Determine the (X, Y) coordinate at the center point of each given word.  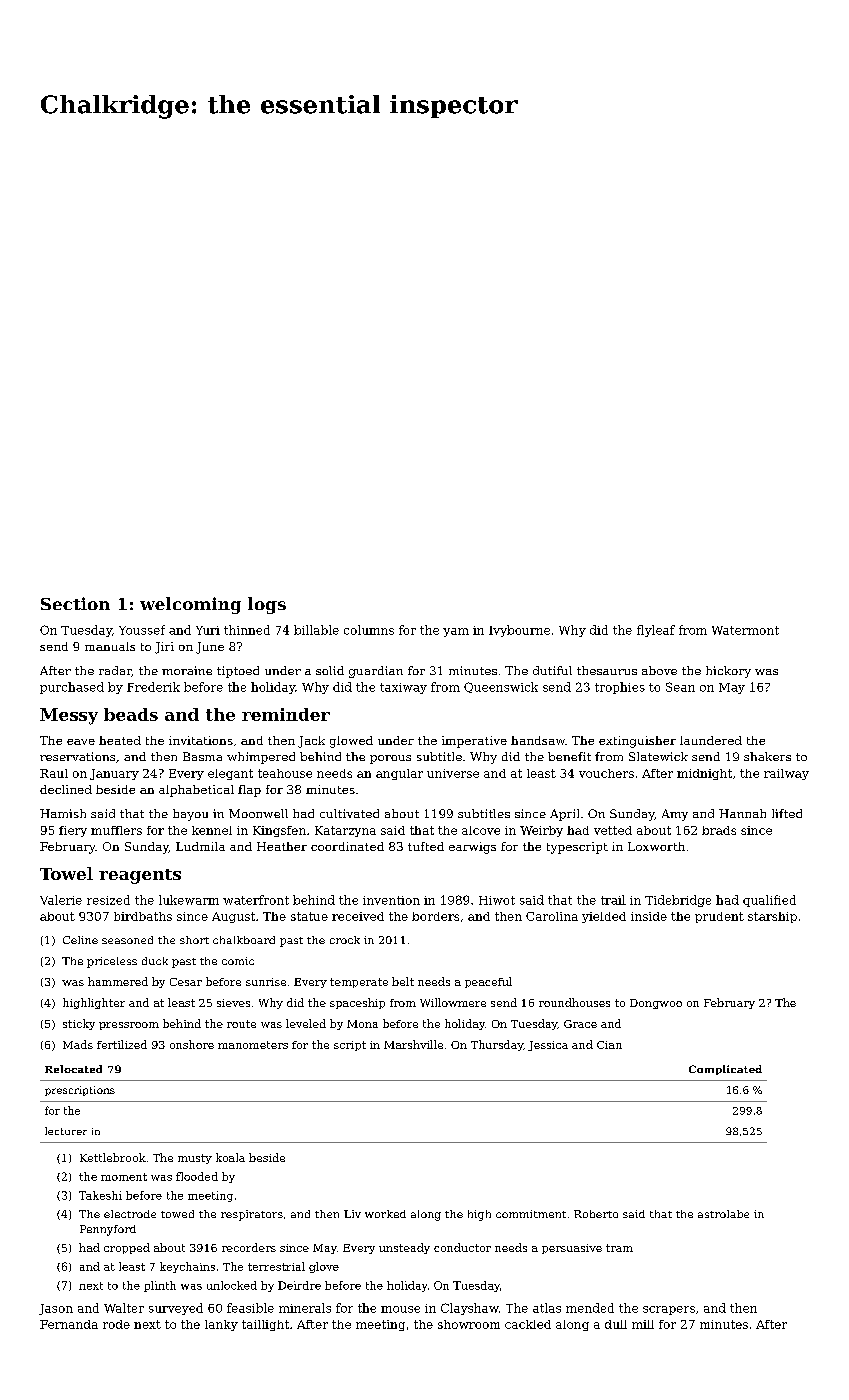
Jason (56, 1309)
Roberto (596, 1214)
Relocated (73, 1069)
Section (75, 603)
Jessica (548, 1046)
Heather (282, 846)
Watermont (745, 630)
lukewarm (189, 900)
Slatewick (658, 756)
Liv (352, 1214)
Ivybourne (519, 631)
